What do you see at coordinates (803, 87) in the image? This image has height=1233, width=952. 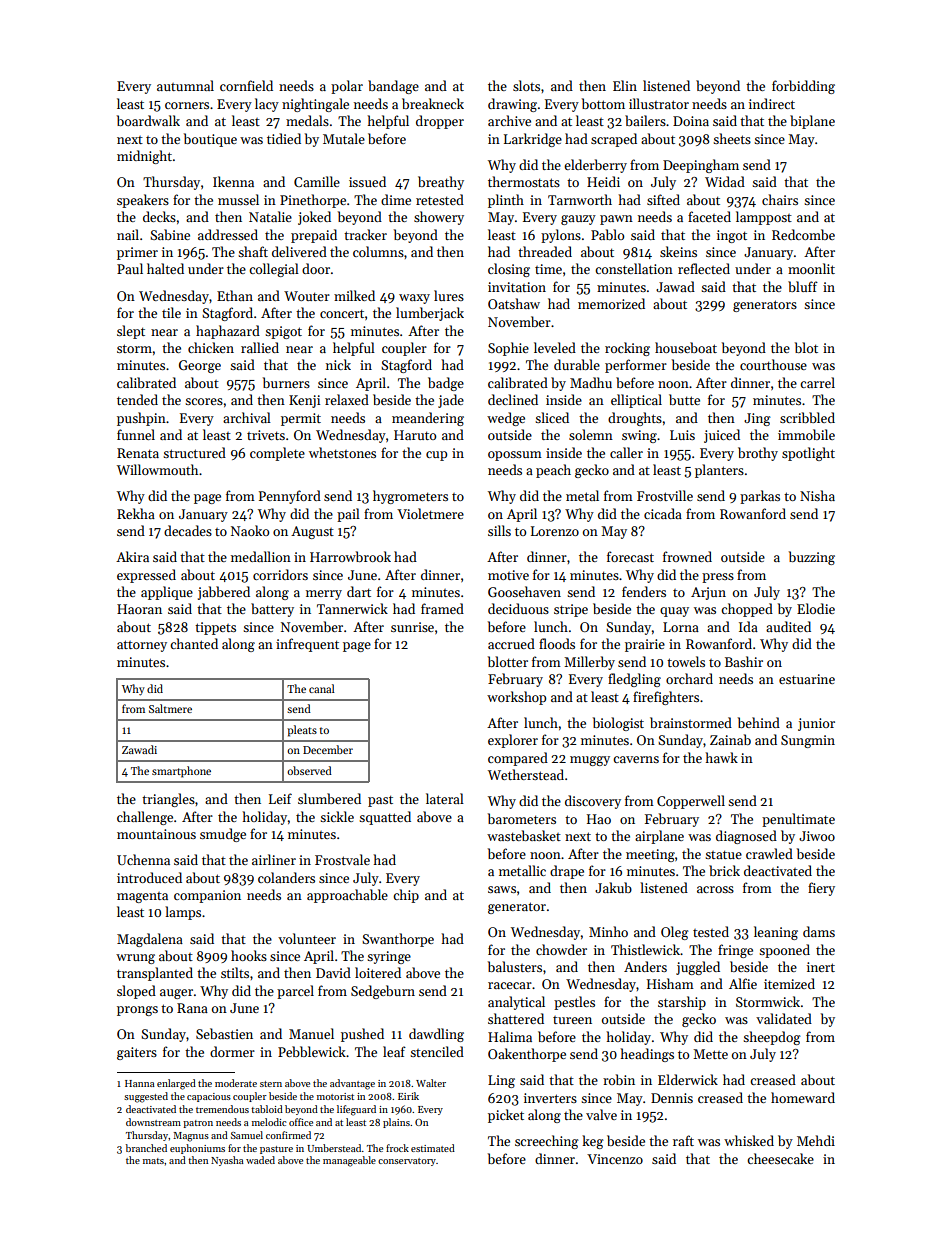 I see `forbidding` at bounding box center [803, 87].
